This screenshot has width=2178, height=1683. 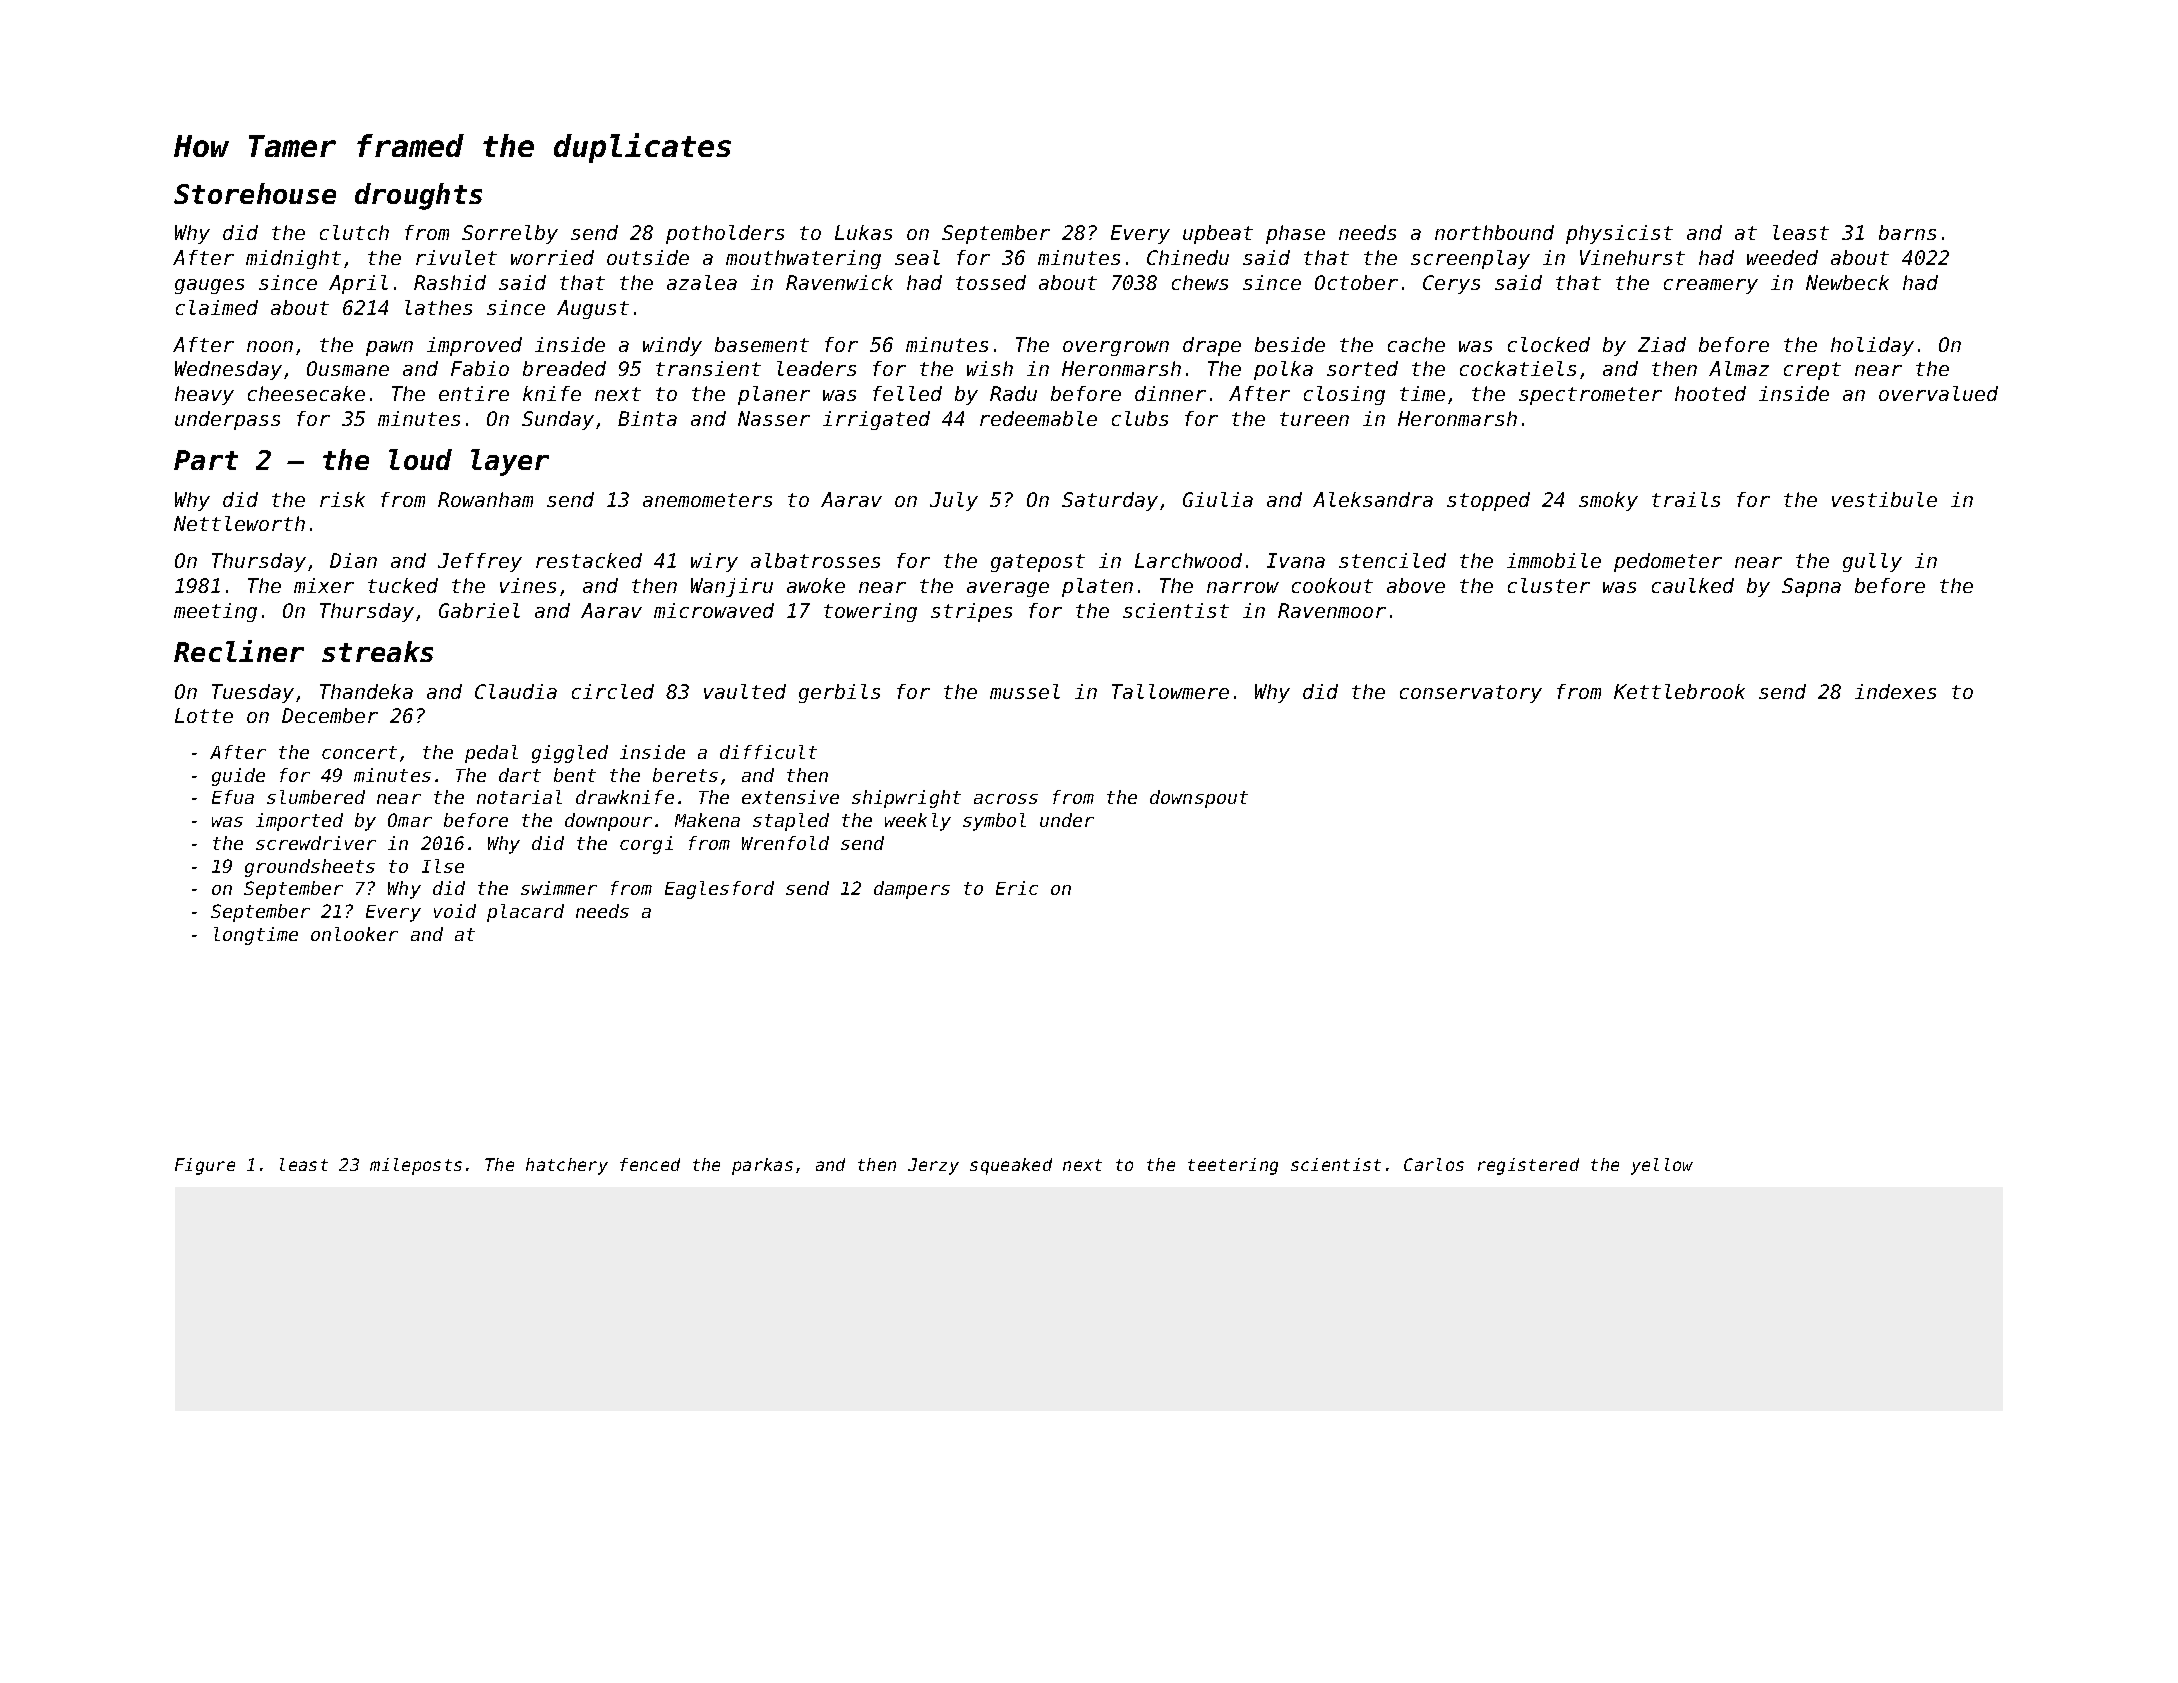 What do you see at coordinates (1017, 888) in the screenshot?
I see `Eric` at bounding box center [1017, 888].
